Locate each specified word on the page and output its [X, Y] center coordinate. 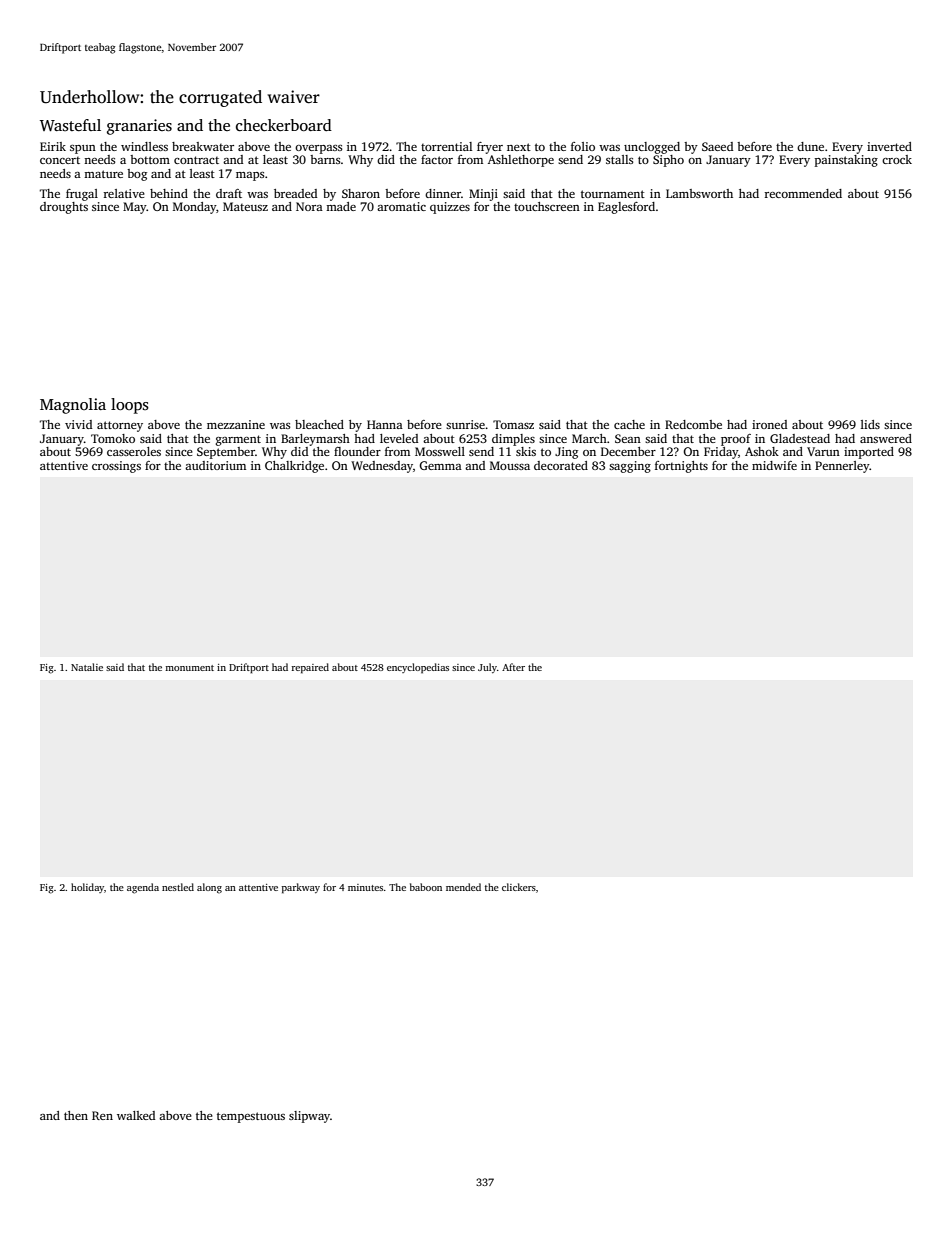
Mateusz [245, 206]
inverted [889, 146]
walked [136, 1115]
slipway [309, 1117]
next [519, 147]
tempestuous [251, 1117]
